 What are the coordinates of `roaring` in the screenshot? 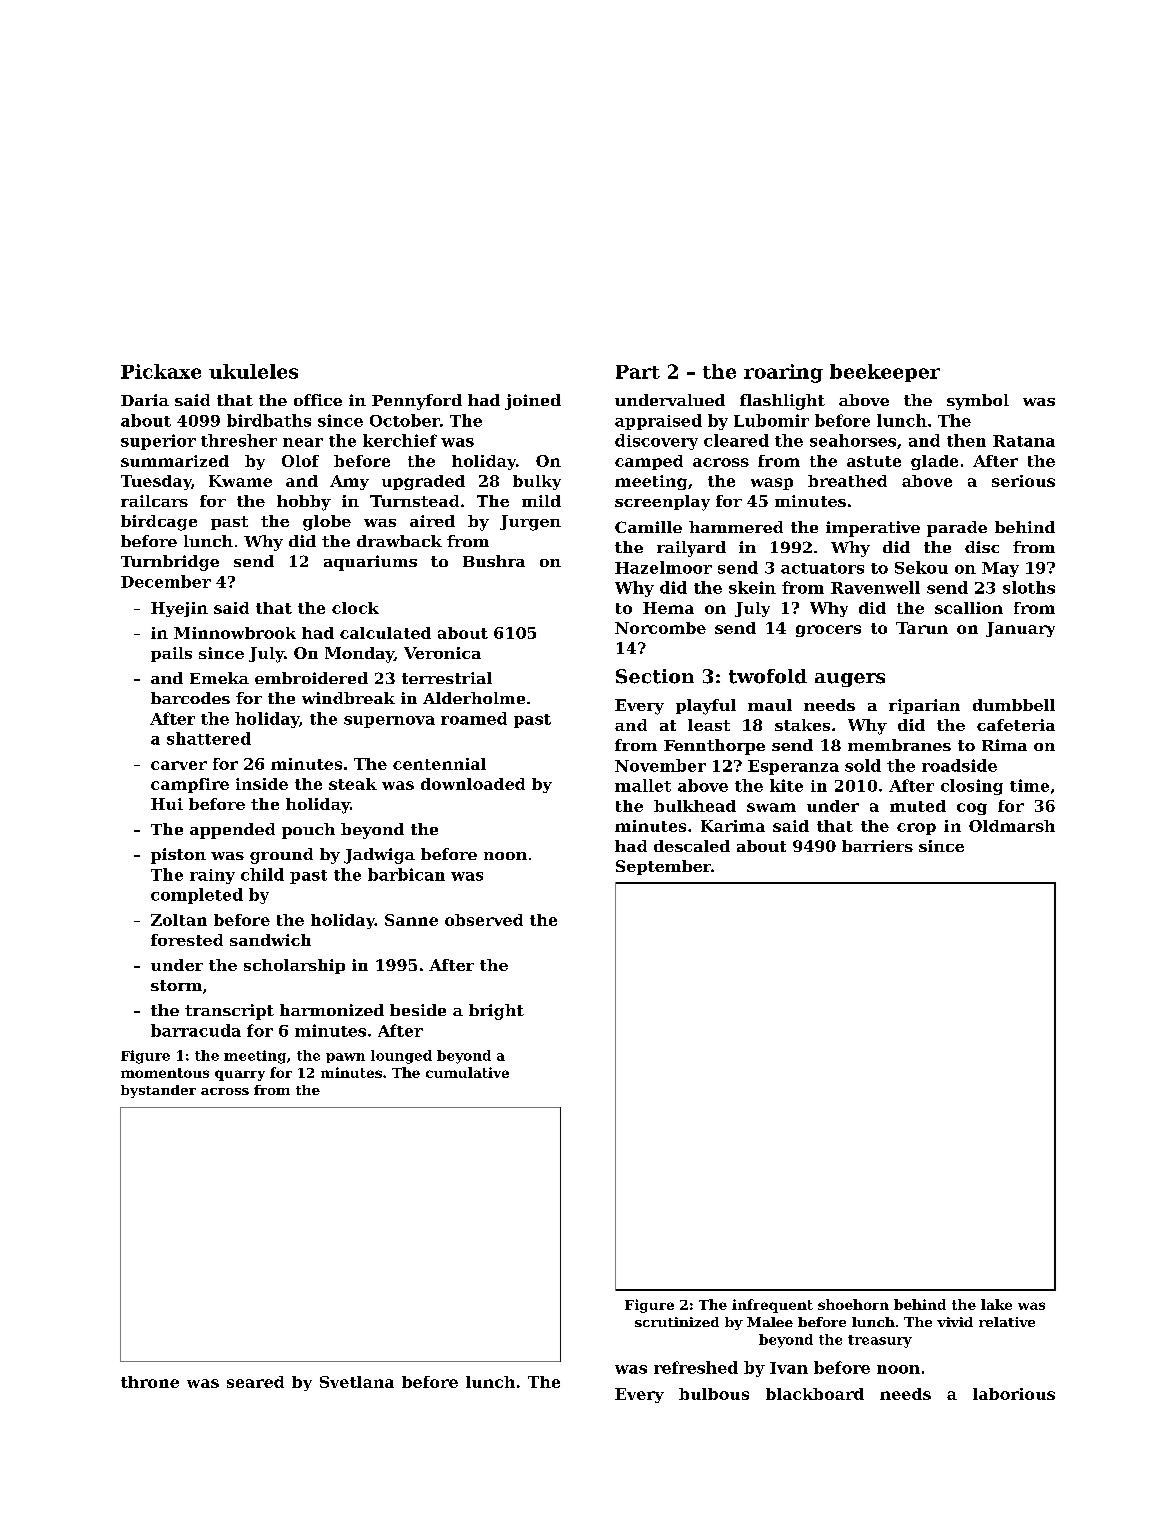 It's located at (783, 373).
